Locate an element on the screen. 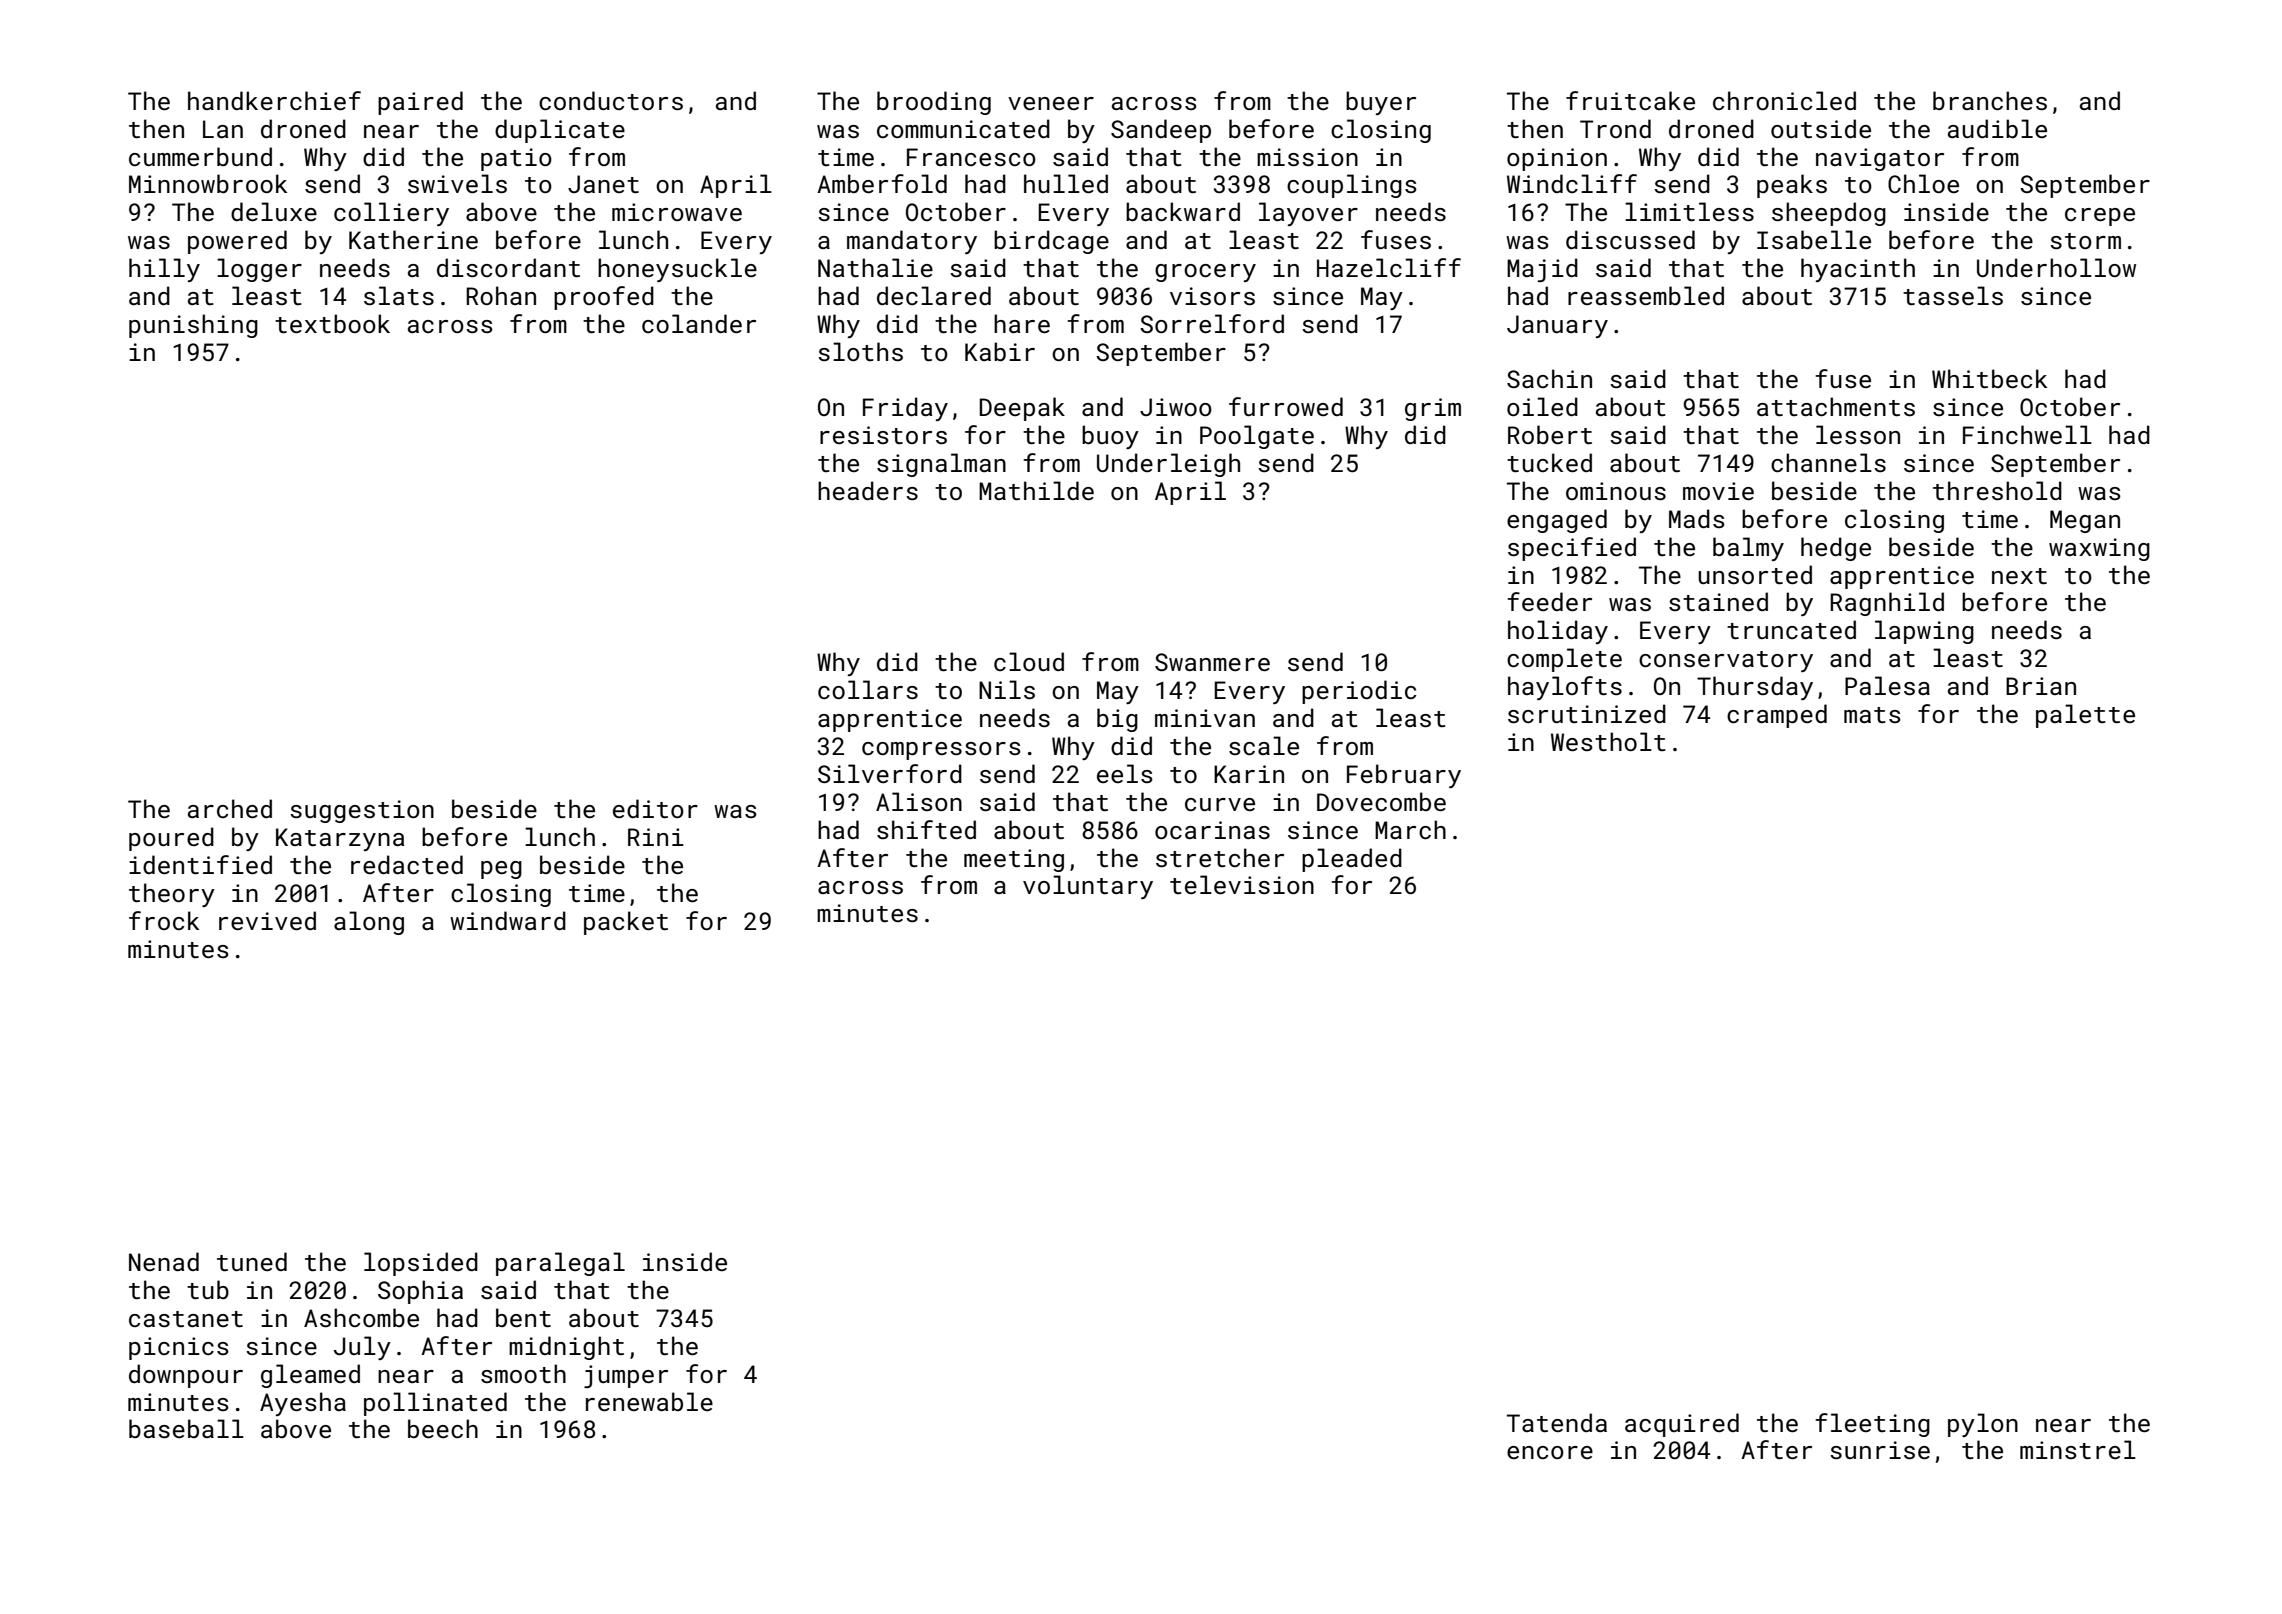  pylon is located at coordinates (1983, 1425).
